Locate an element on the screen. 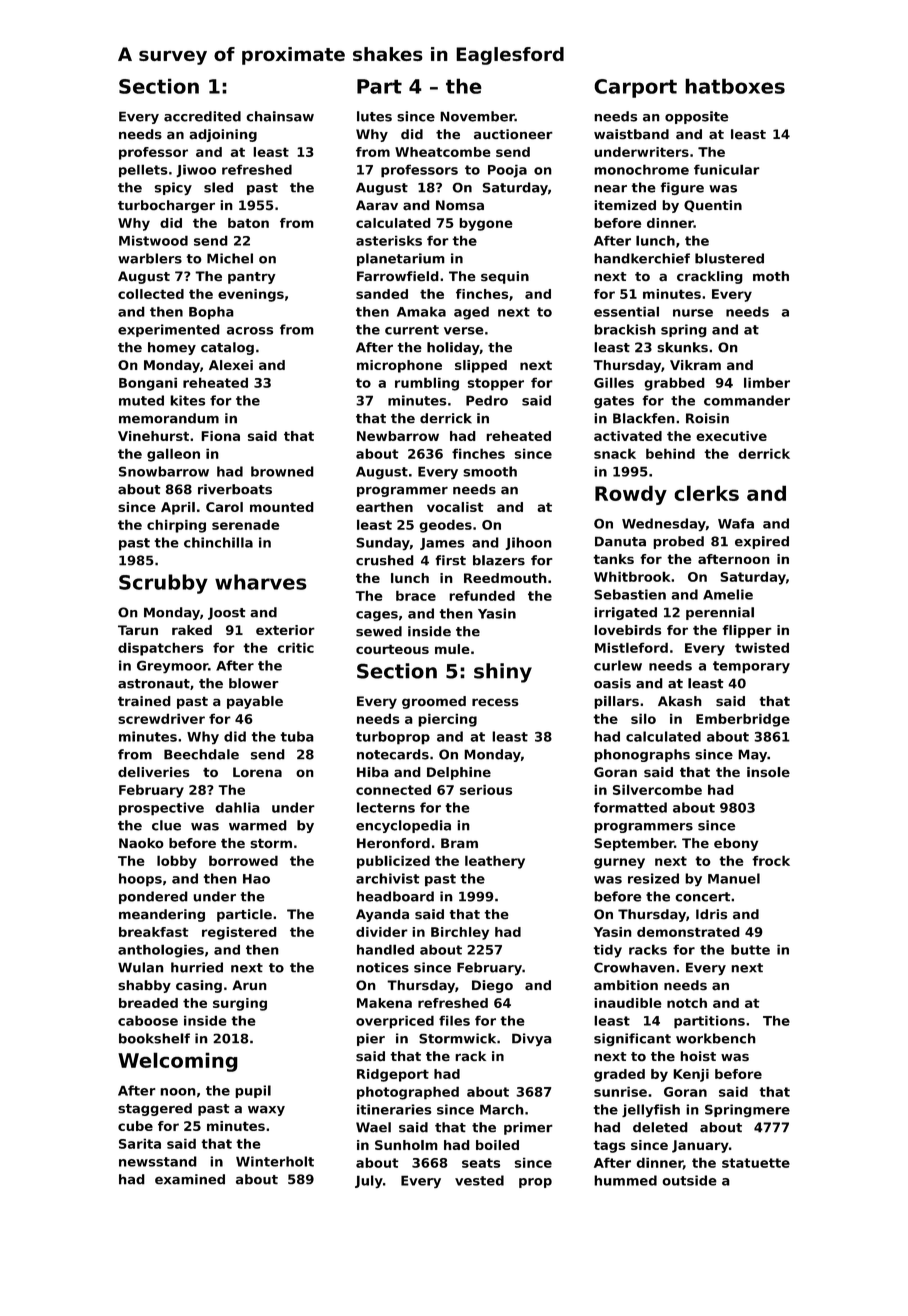 The height and width of the screenshot is (1316, 908). mule is located at coordinates (452, 649).
